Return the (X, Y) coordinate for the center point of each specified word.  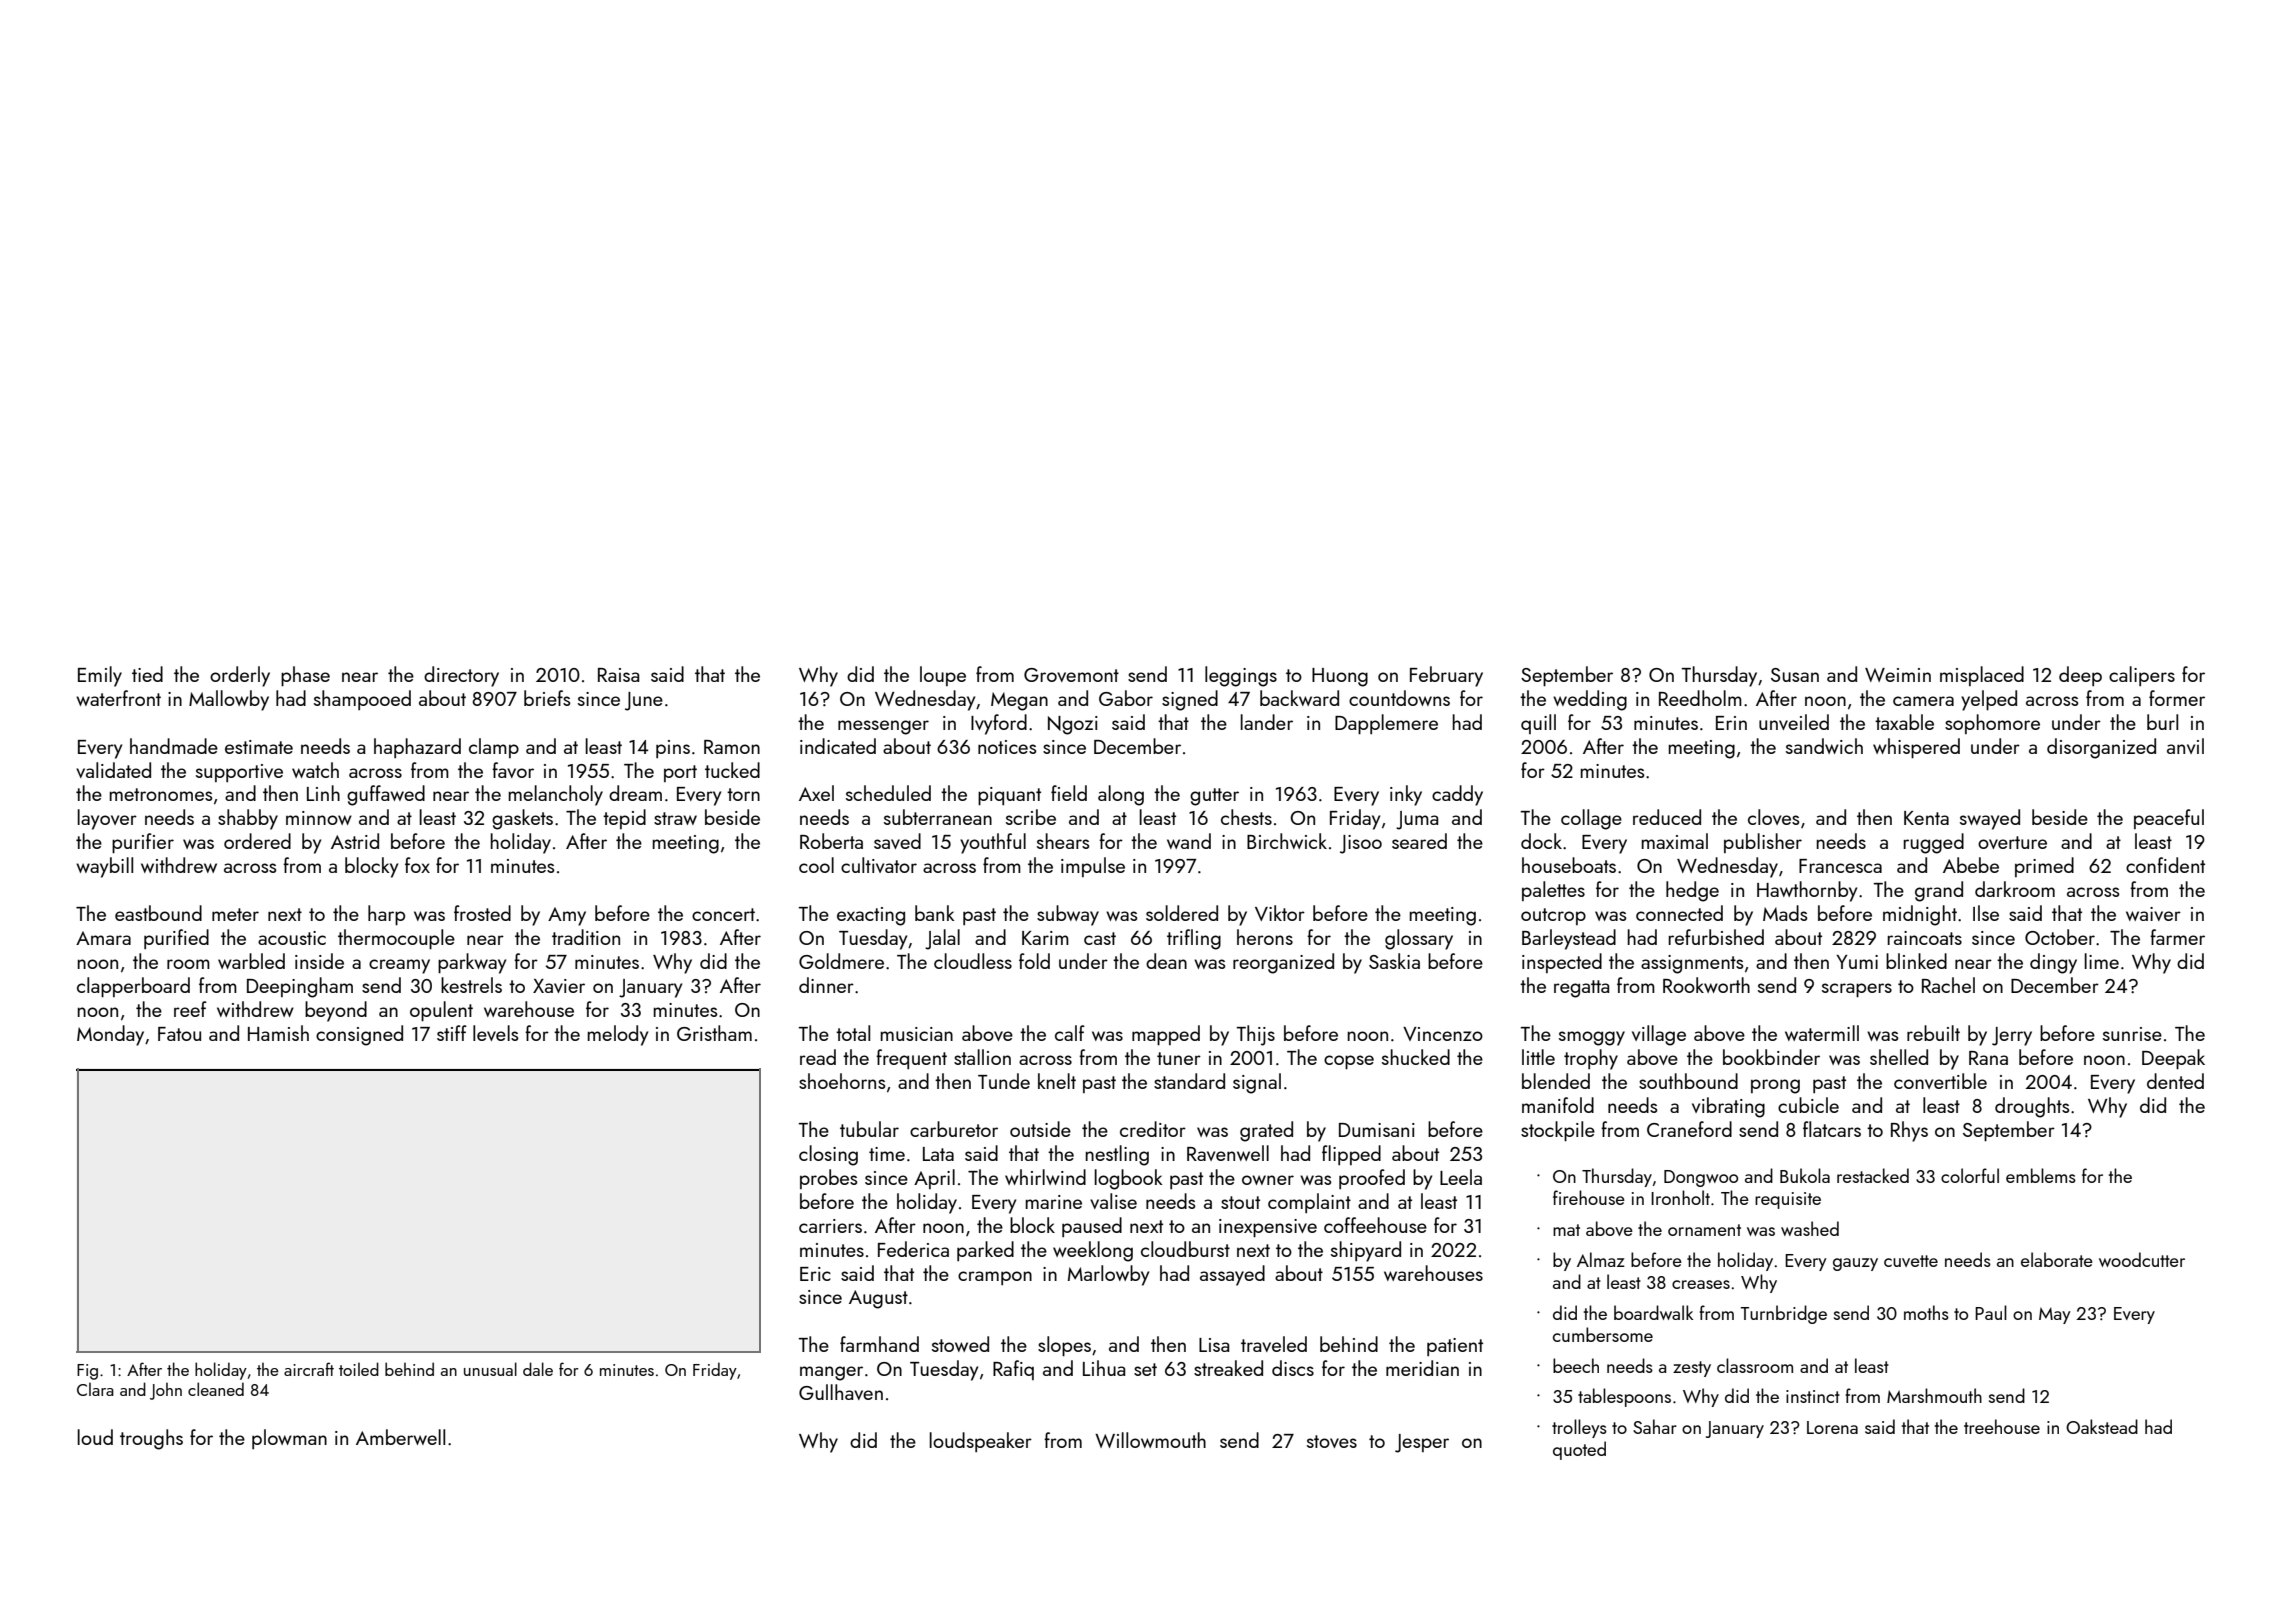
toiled (359, 1369)
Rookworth (1706, 985)
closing (828, 1155)
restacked (1873, 1175)
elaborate (2057, 1259)
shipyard (1366, 1251)
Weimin (1898, 675)
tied (147, 674)
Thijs (1256, 1035)
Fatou (179, 1034)
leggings (1241, 676)
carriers (830, 1226)
